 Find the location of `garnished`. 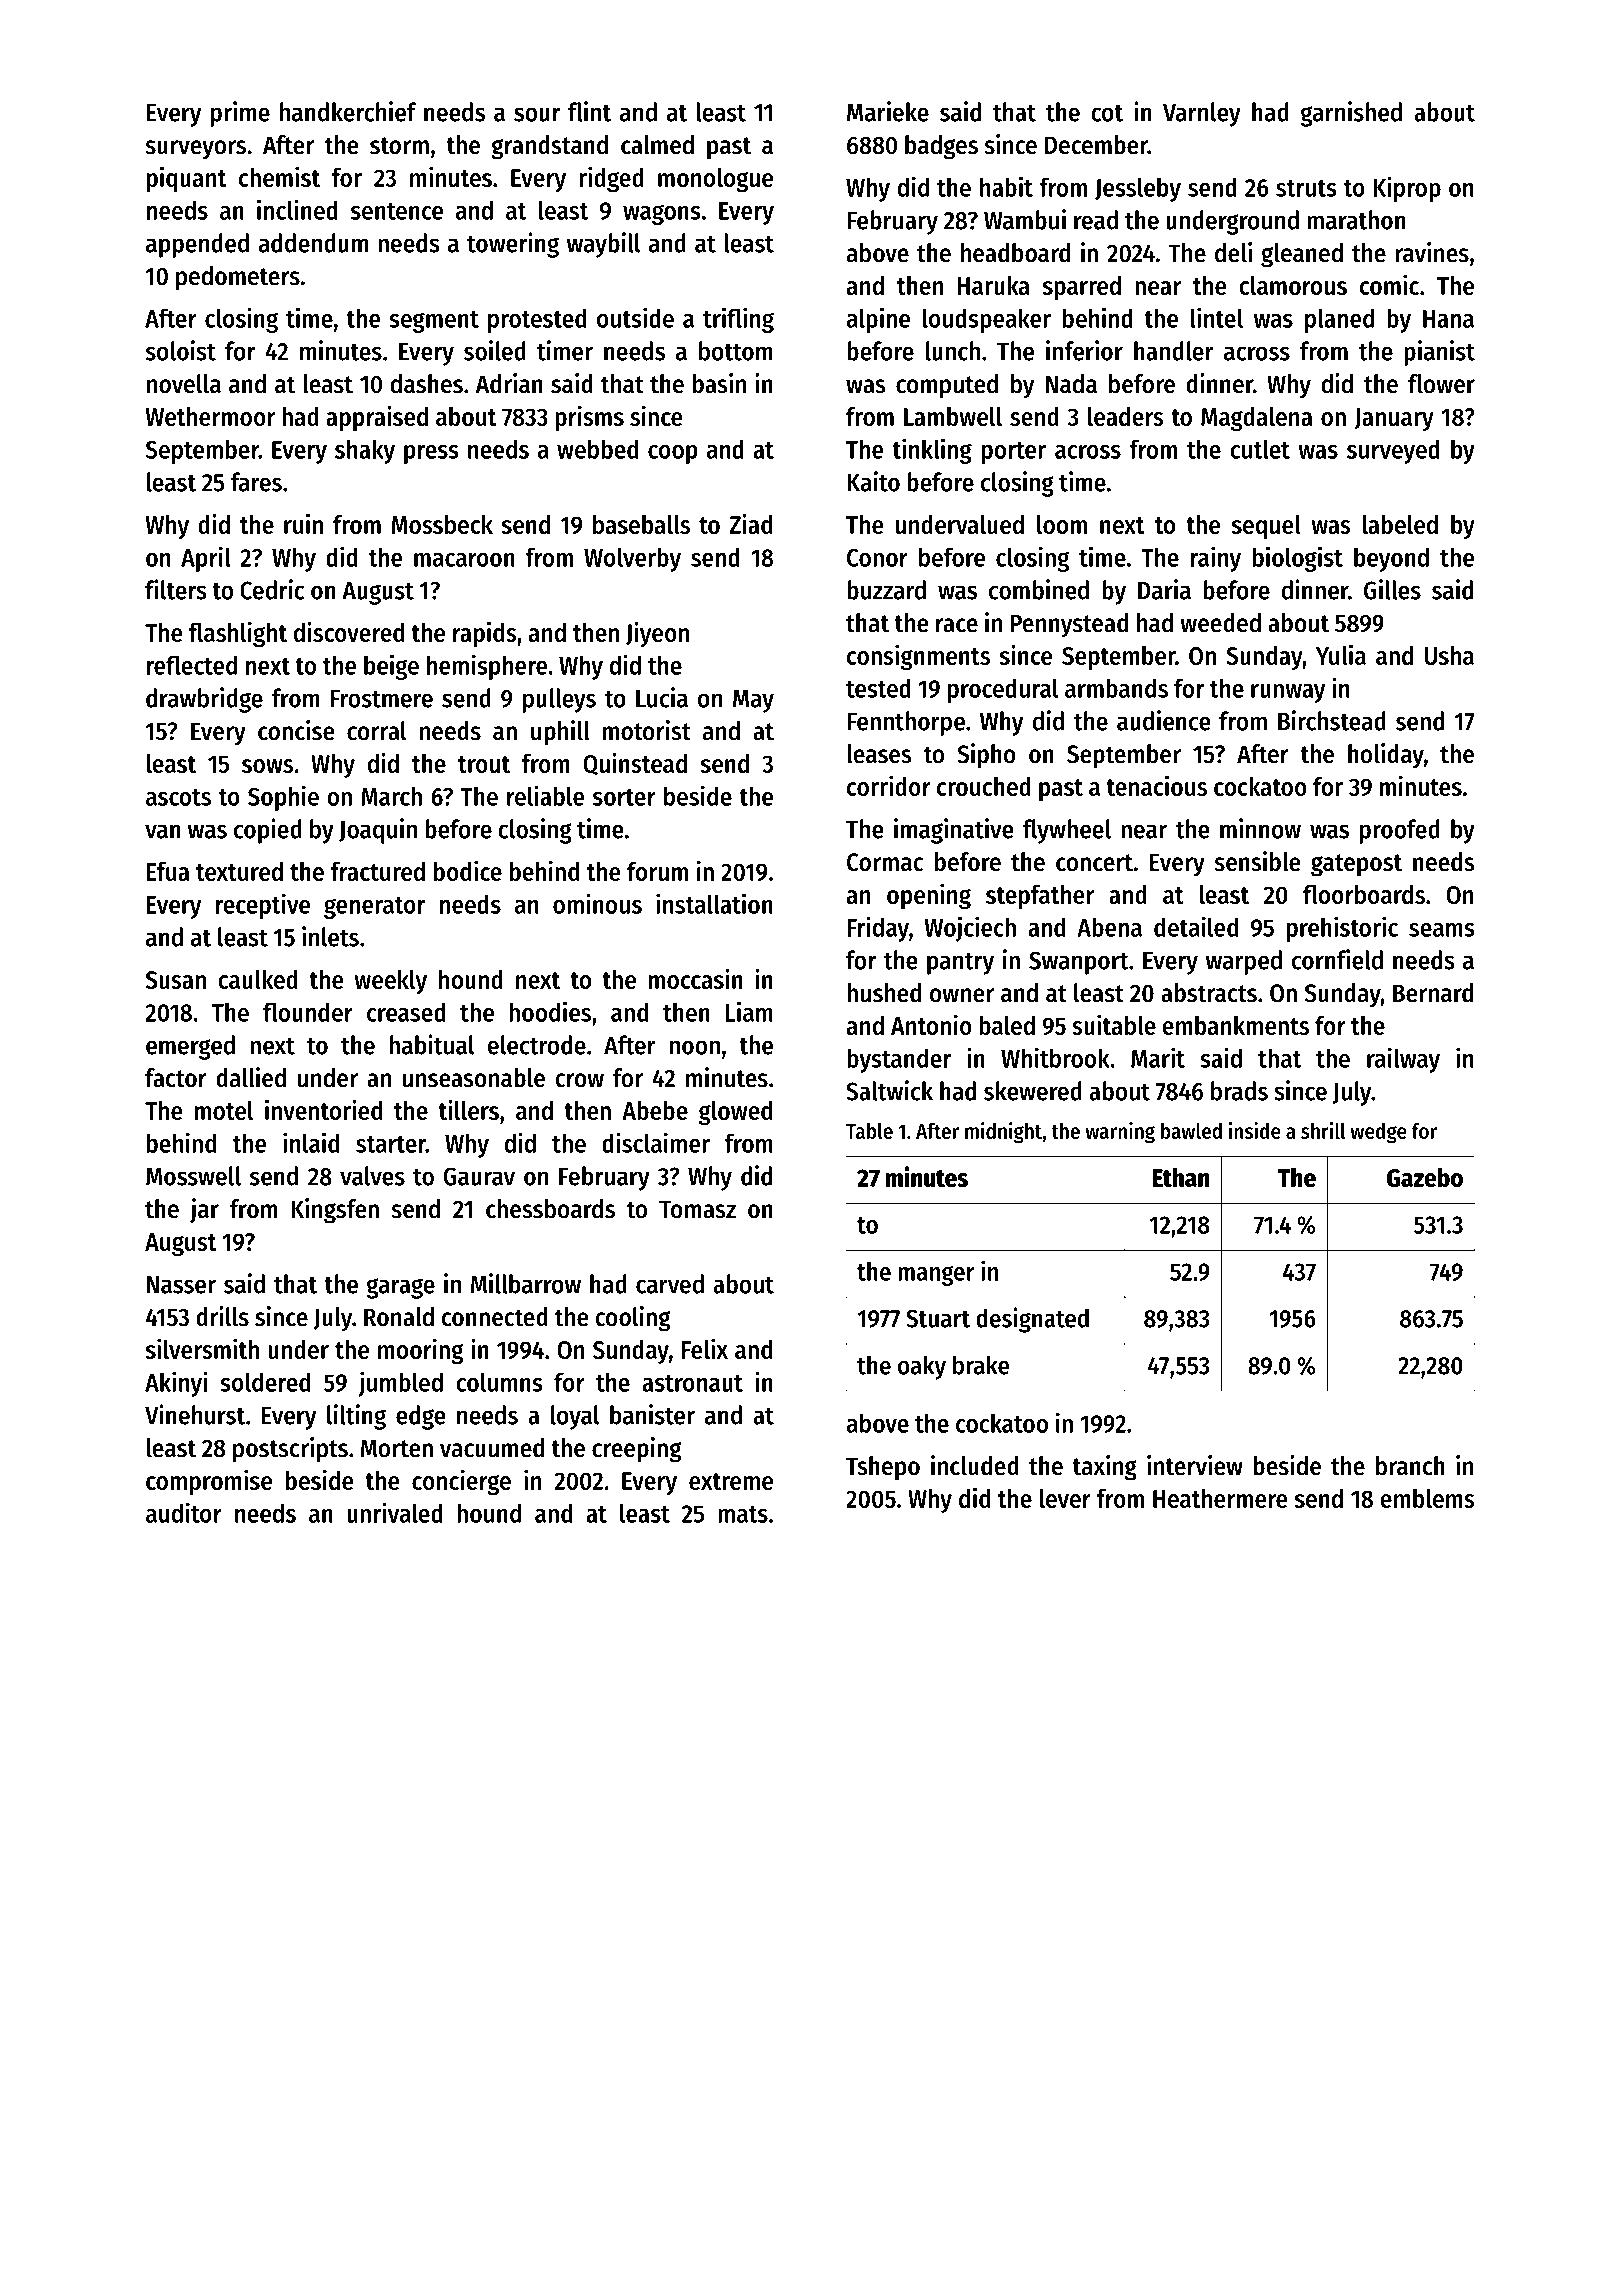

garnished is located at coordinates (1351, 114).
